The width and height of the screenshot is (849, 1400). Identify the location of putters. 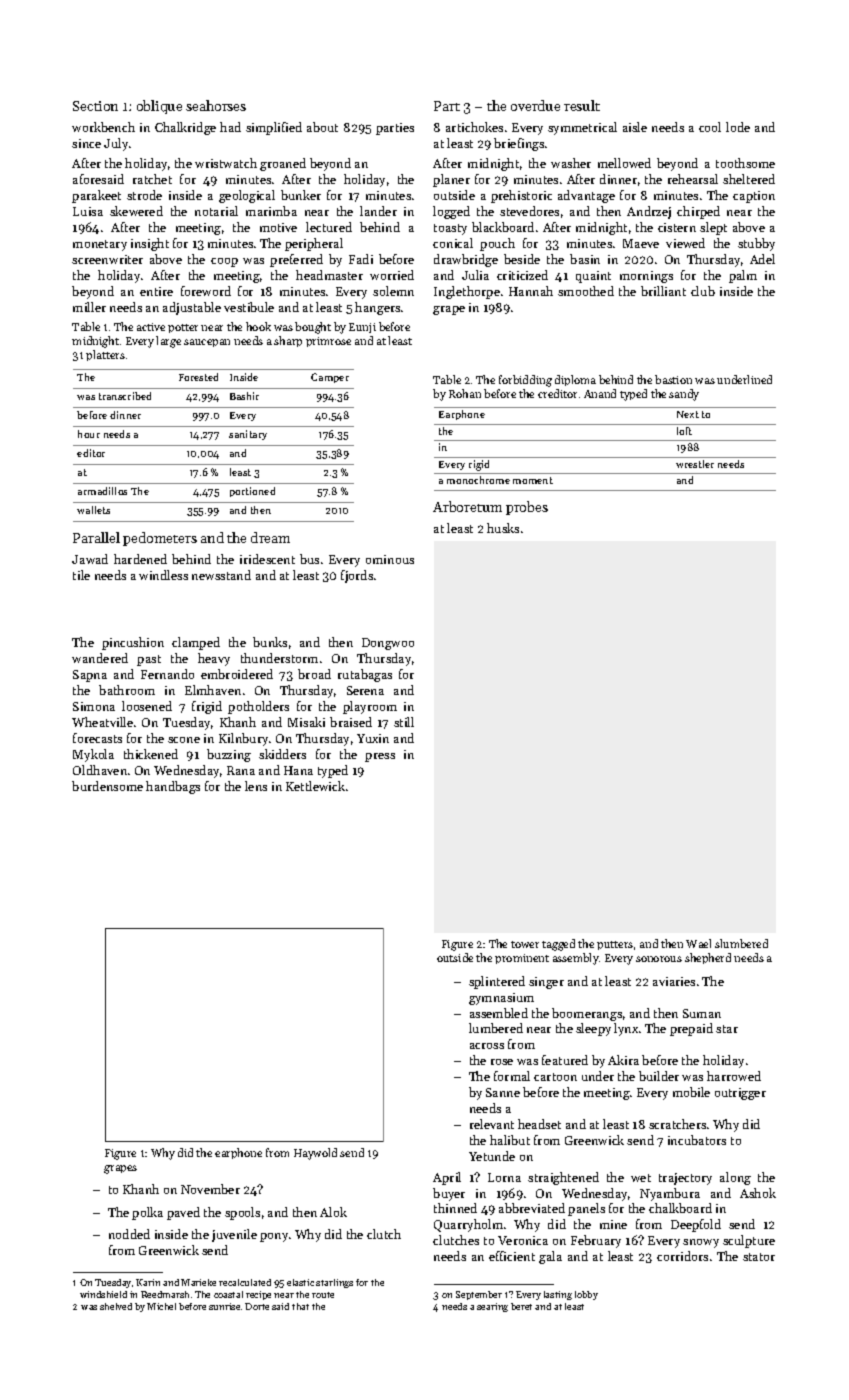
(615, 945).
